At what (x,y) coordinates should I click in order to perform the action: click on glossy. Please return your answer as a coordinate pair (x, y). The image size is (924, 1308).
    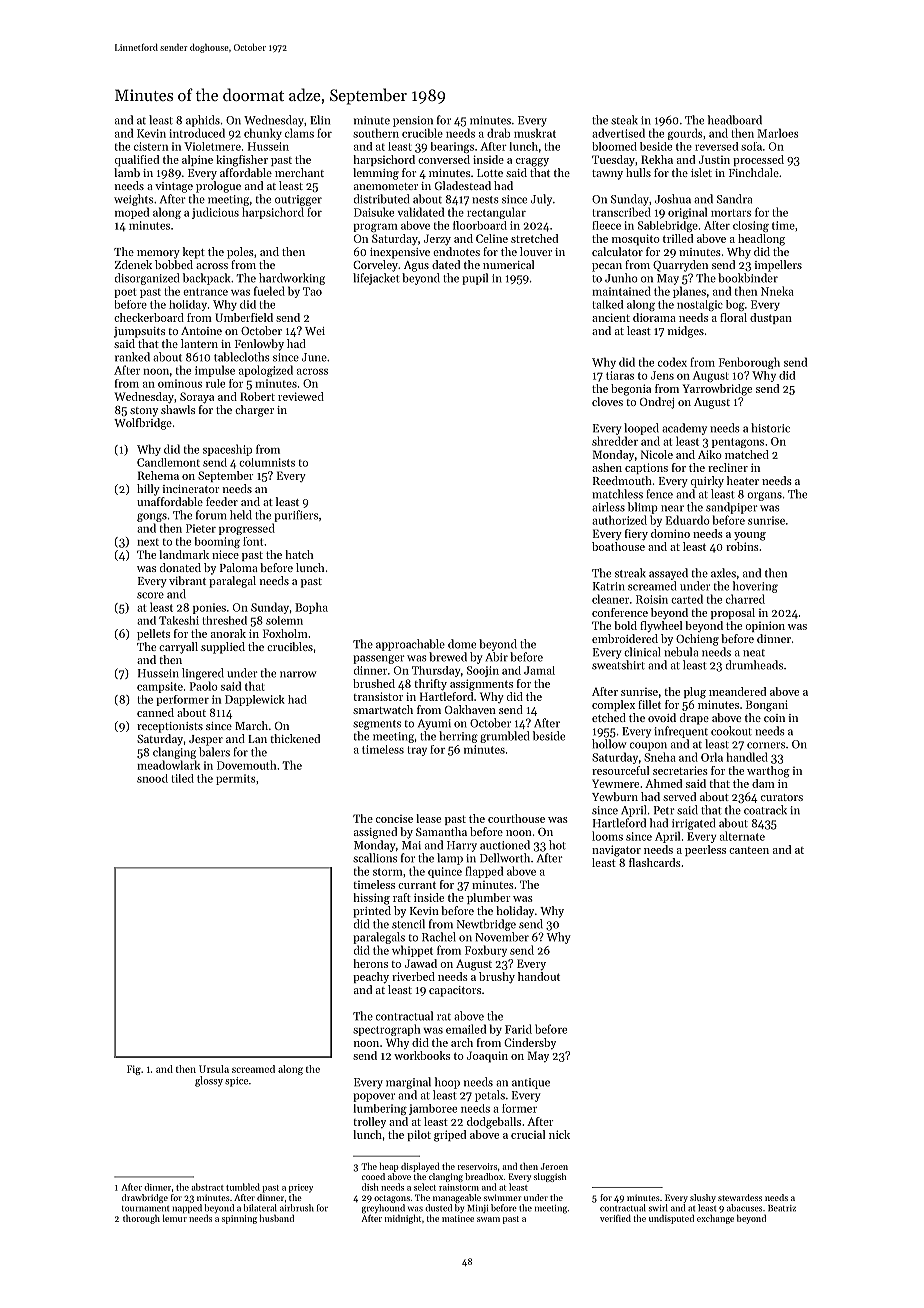
    Looking at the image, I should click on (209, 1081).
